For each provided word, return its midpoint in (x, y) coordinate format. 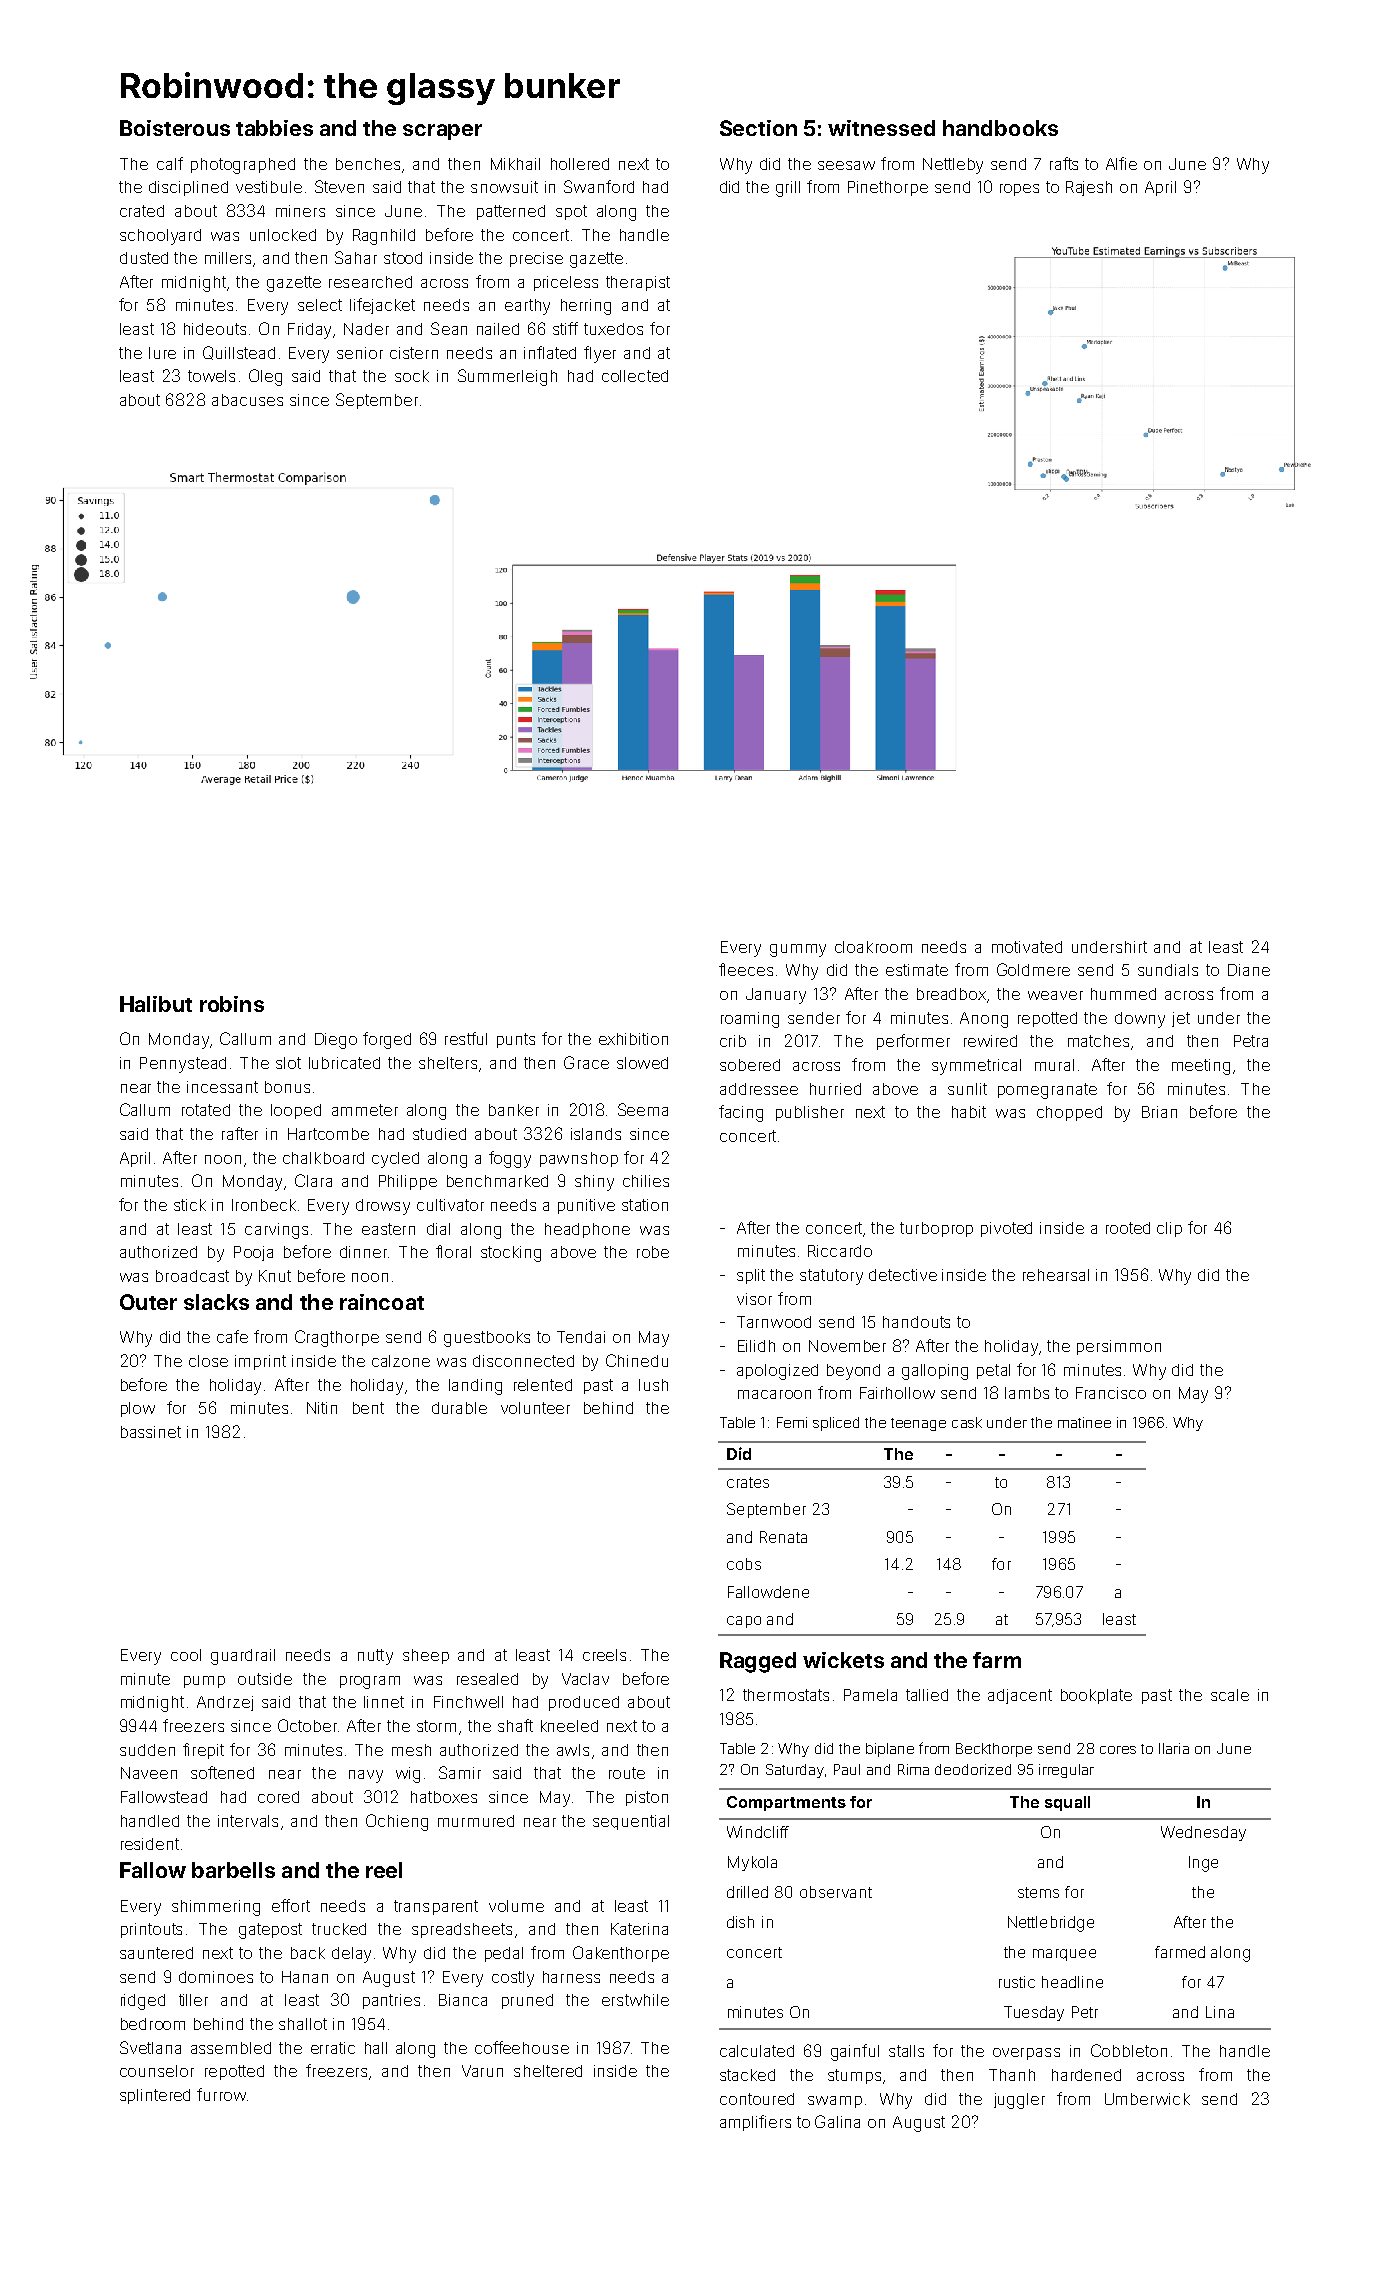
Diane (1249, 970)
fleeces (746, 969)
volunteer (535, 1408)
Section (758, 128)
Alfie (1121, 163)
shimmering (216, 1908)
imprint (260, 1362)
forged (387, 1040)
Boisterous (175, 128)
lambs (1027, 1393)
